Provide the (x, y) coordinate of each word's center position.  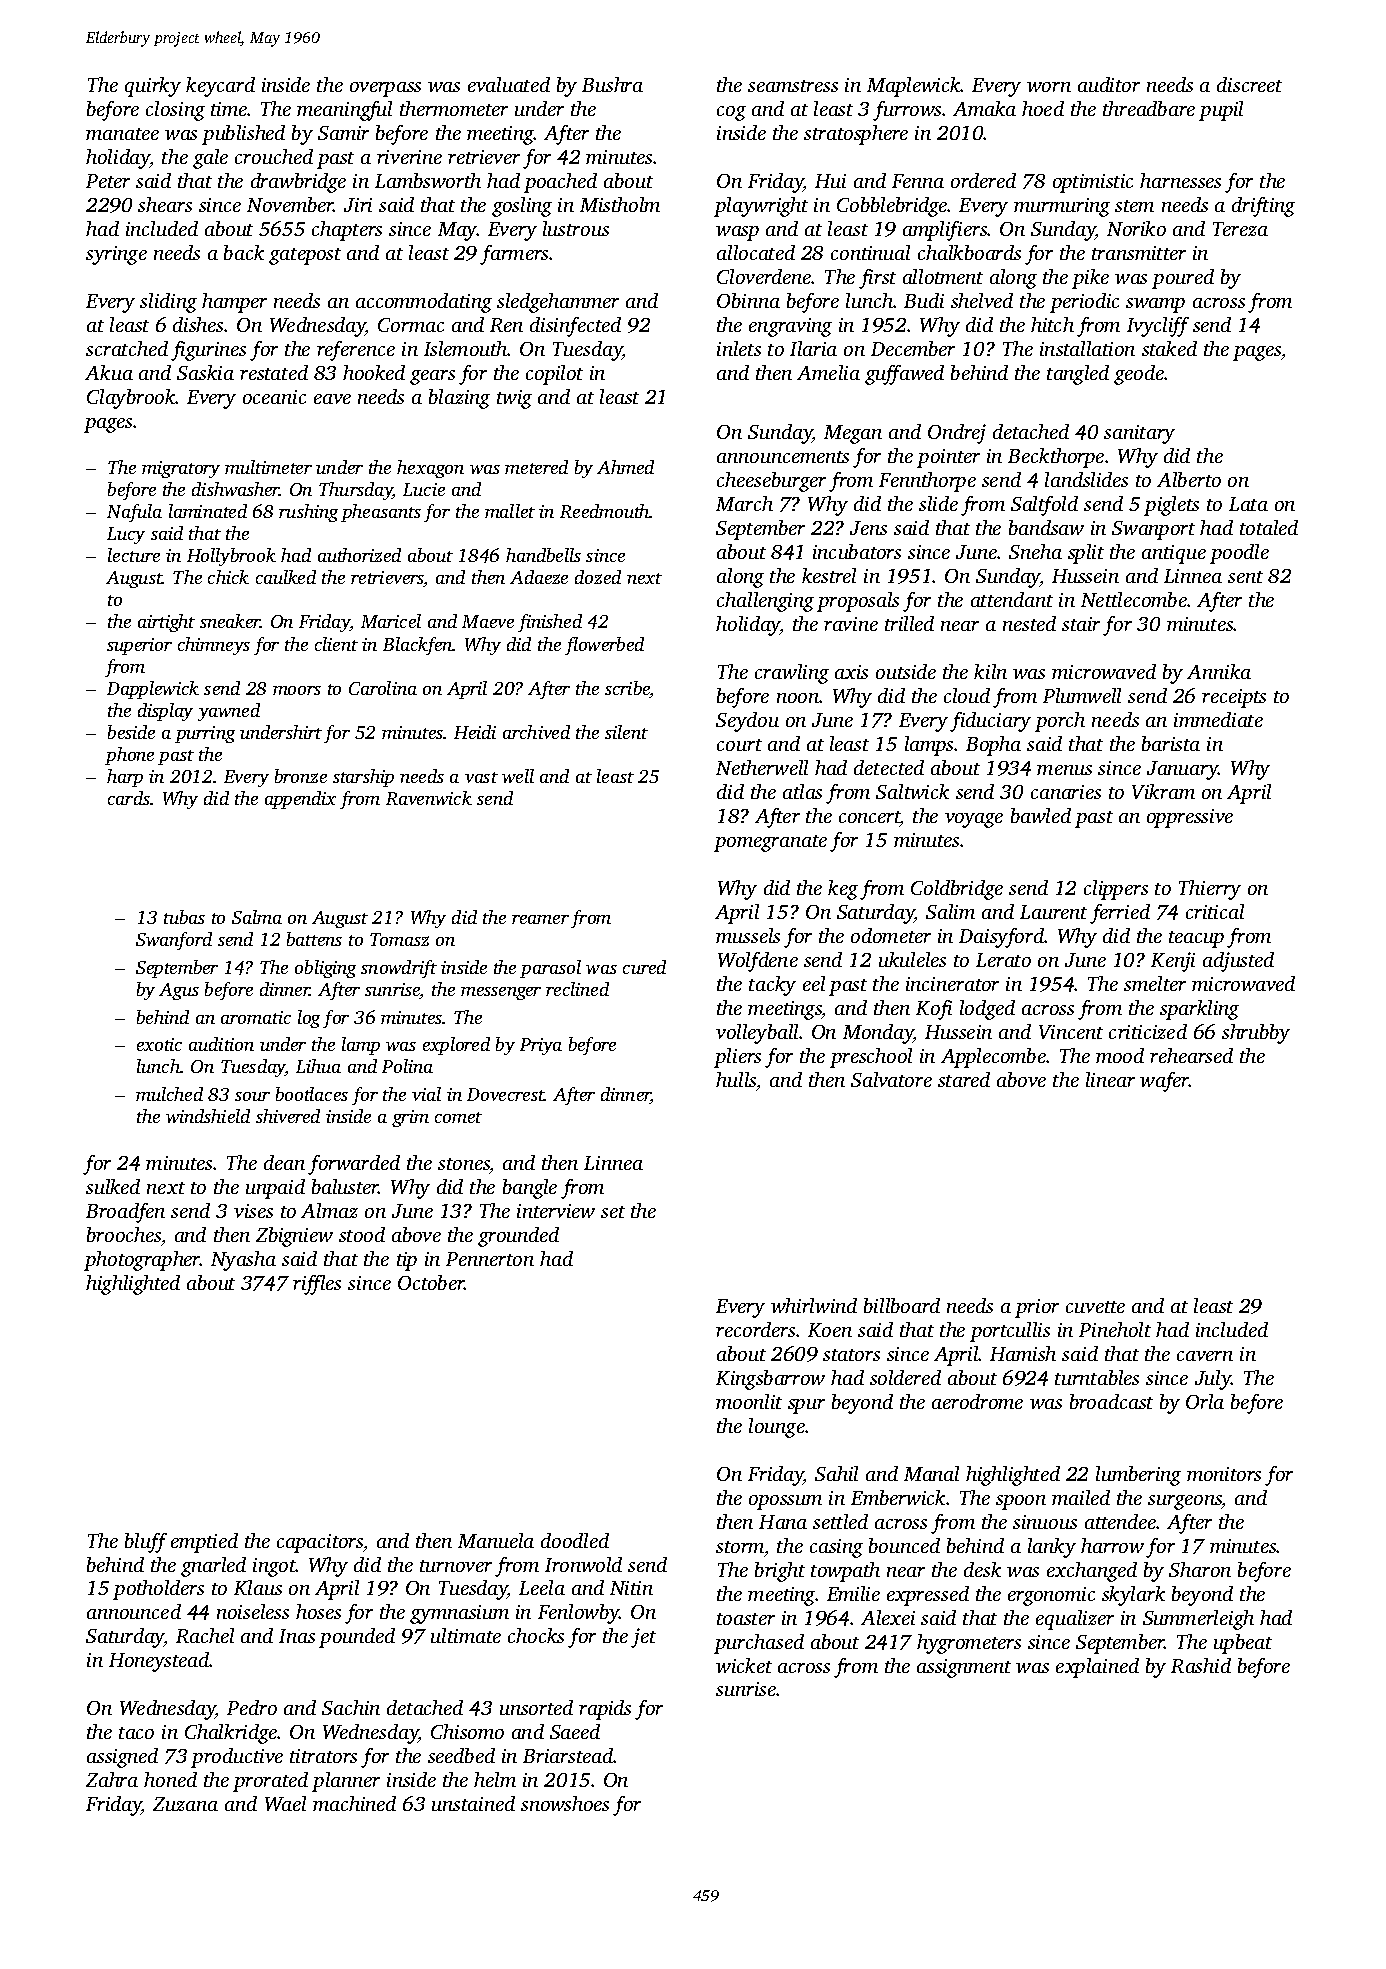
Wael (285, 1803)
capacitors (320, 1543)
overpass (385, 89)
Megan (853, 434)
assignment (964, 1668)
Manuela (496, 1540)
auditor (1109, 84)
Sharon (1200, 1569)
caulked (286, 577)
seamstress (793, 86)
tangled (1078, 375)
